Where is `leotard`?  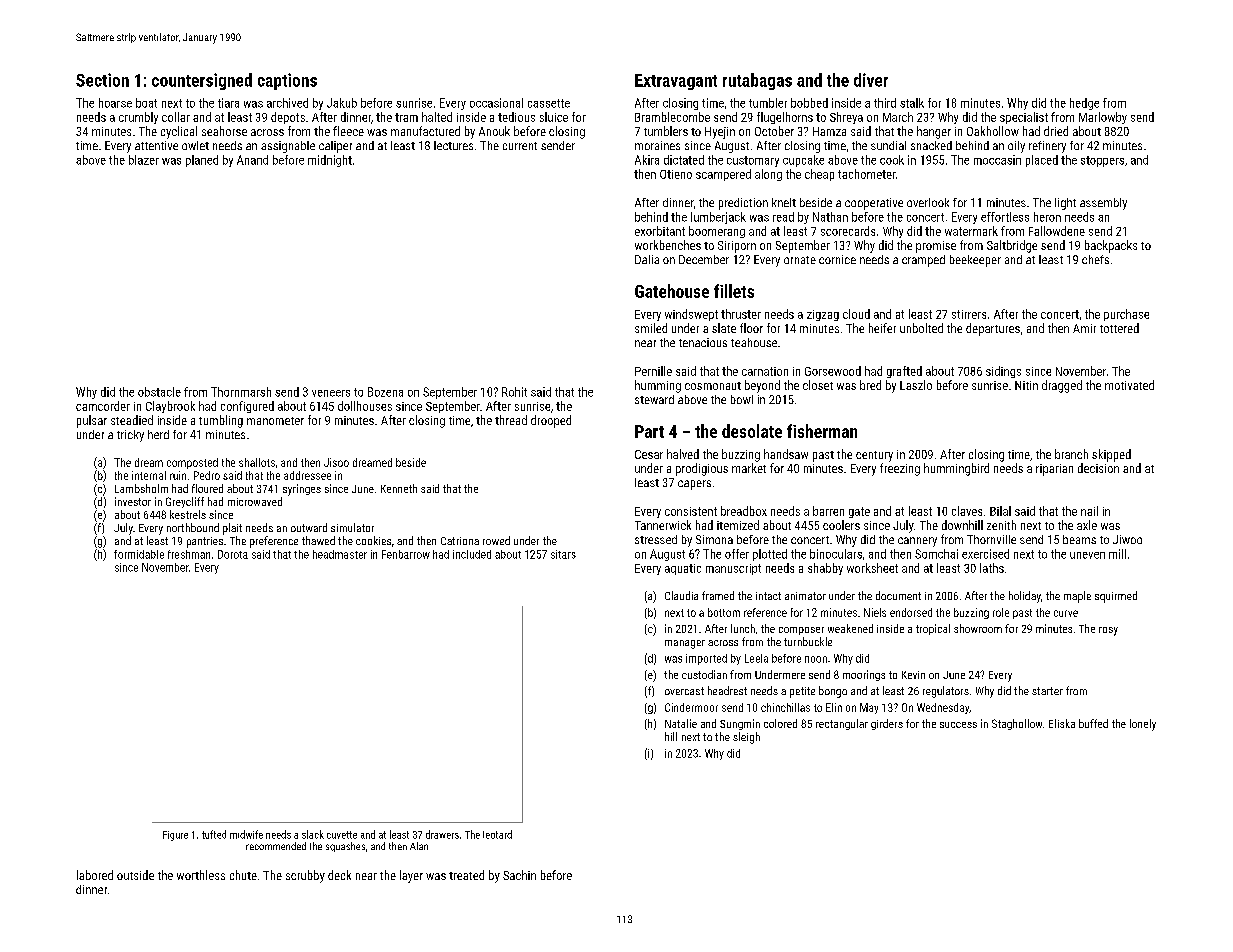 leotard is located at coordinates (497, 834).
